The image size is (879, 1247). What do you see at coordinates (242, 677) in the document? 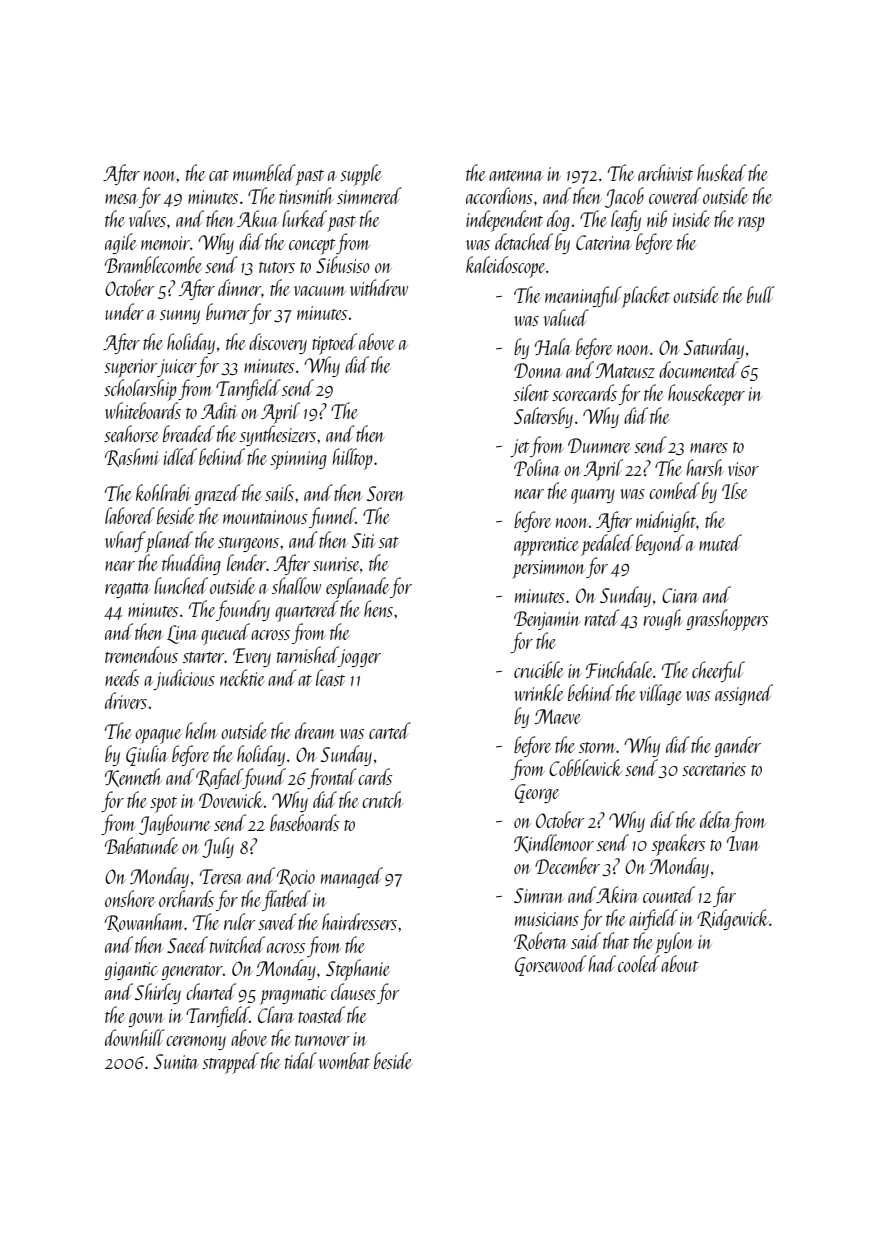
I see `necktie` at bounding box center [242, 677].
